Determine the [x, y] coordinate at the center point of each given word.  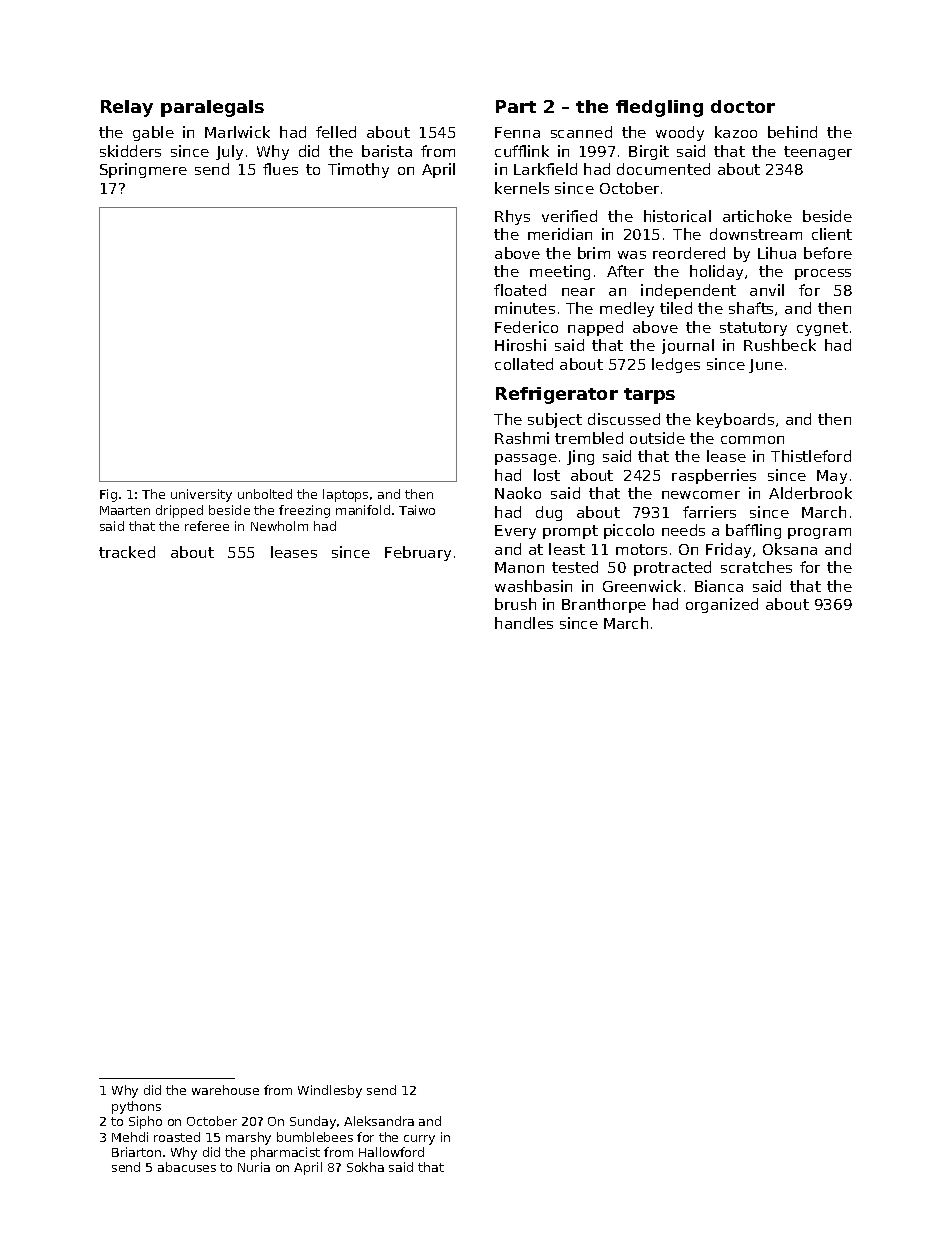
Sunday [313, 1122]
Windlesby [330, 1091]
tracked [127, 552]
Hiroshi [520, 345]
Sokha [365, 1167]
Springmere [143, 170]
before [828, 253]
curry [419, 1140]
